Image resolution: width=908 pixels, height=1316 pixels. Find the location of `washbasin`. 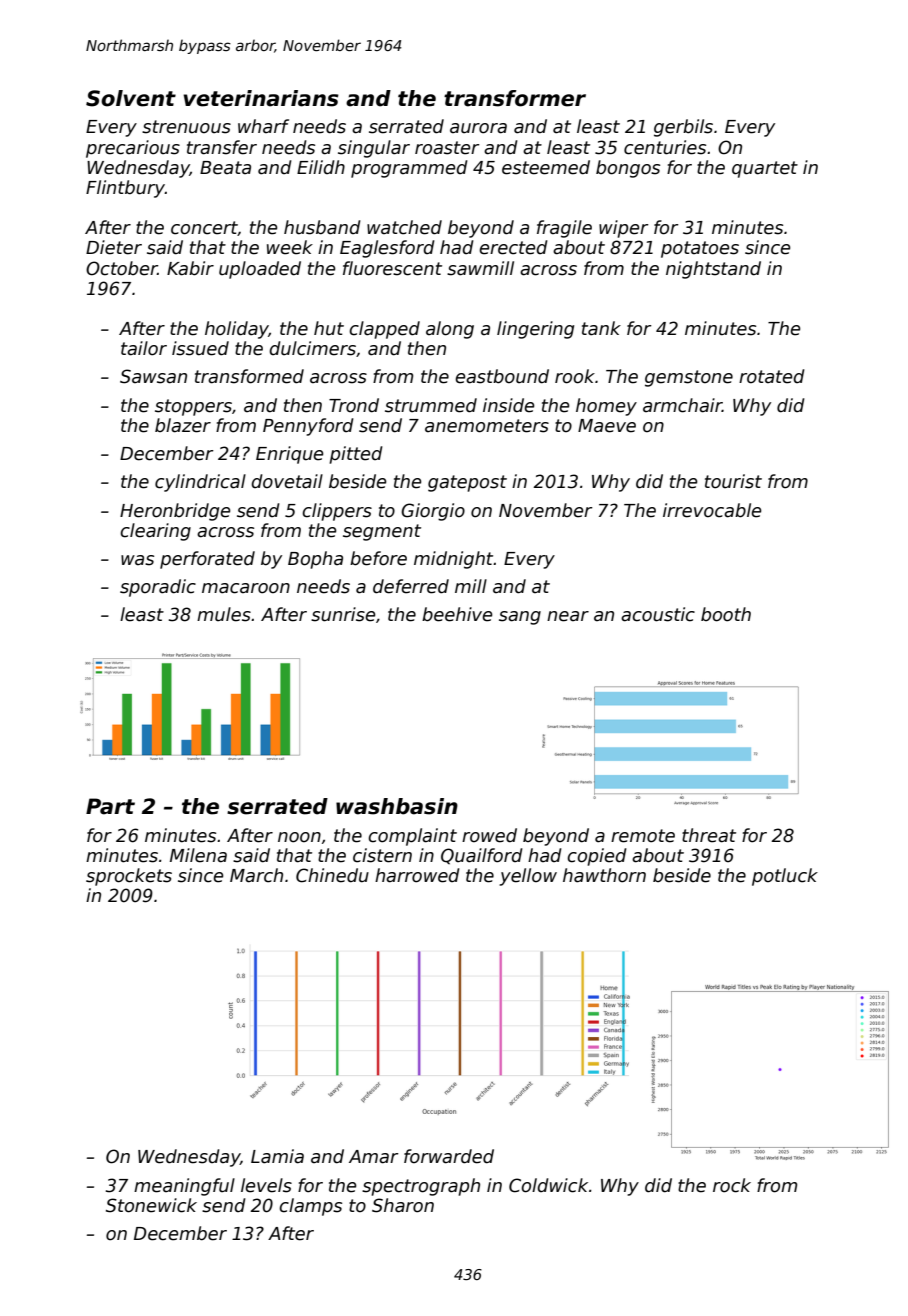

washbasin is located at coordinates (397, 806).
